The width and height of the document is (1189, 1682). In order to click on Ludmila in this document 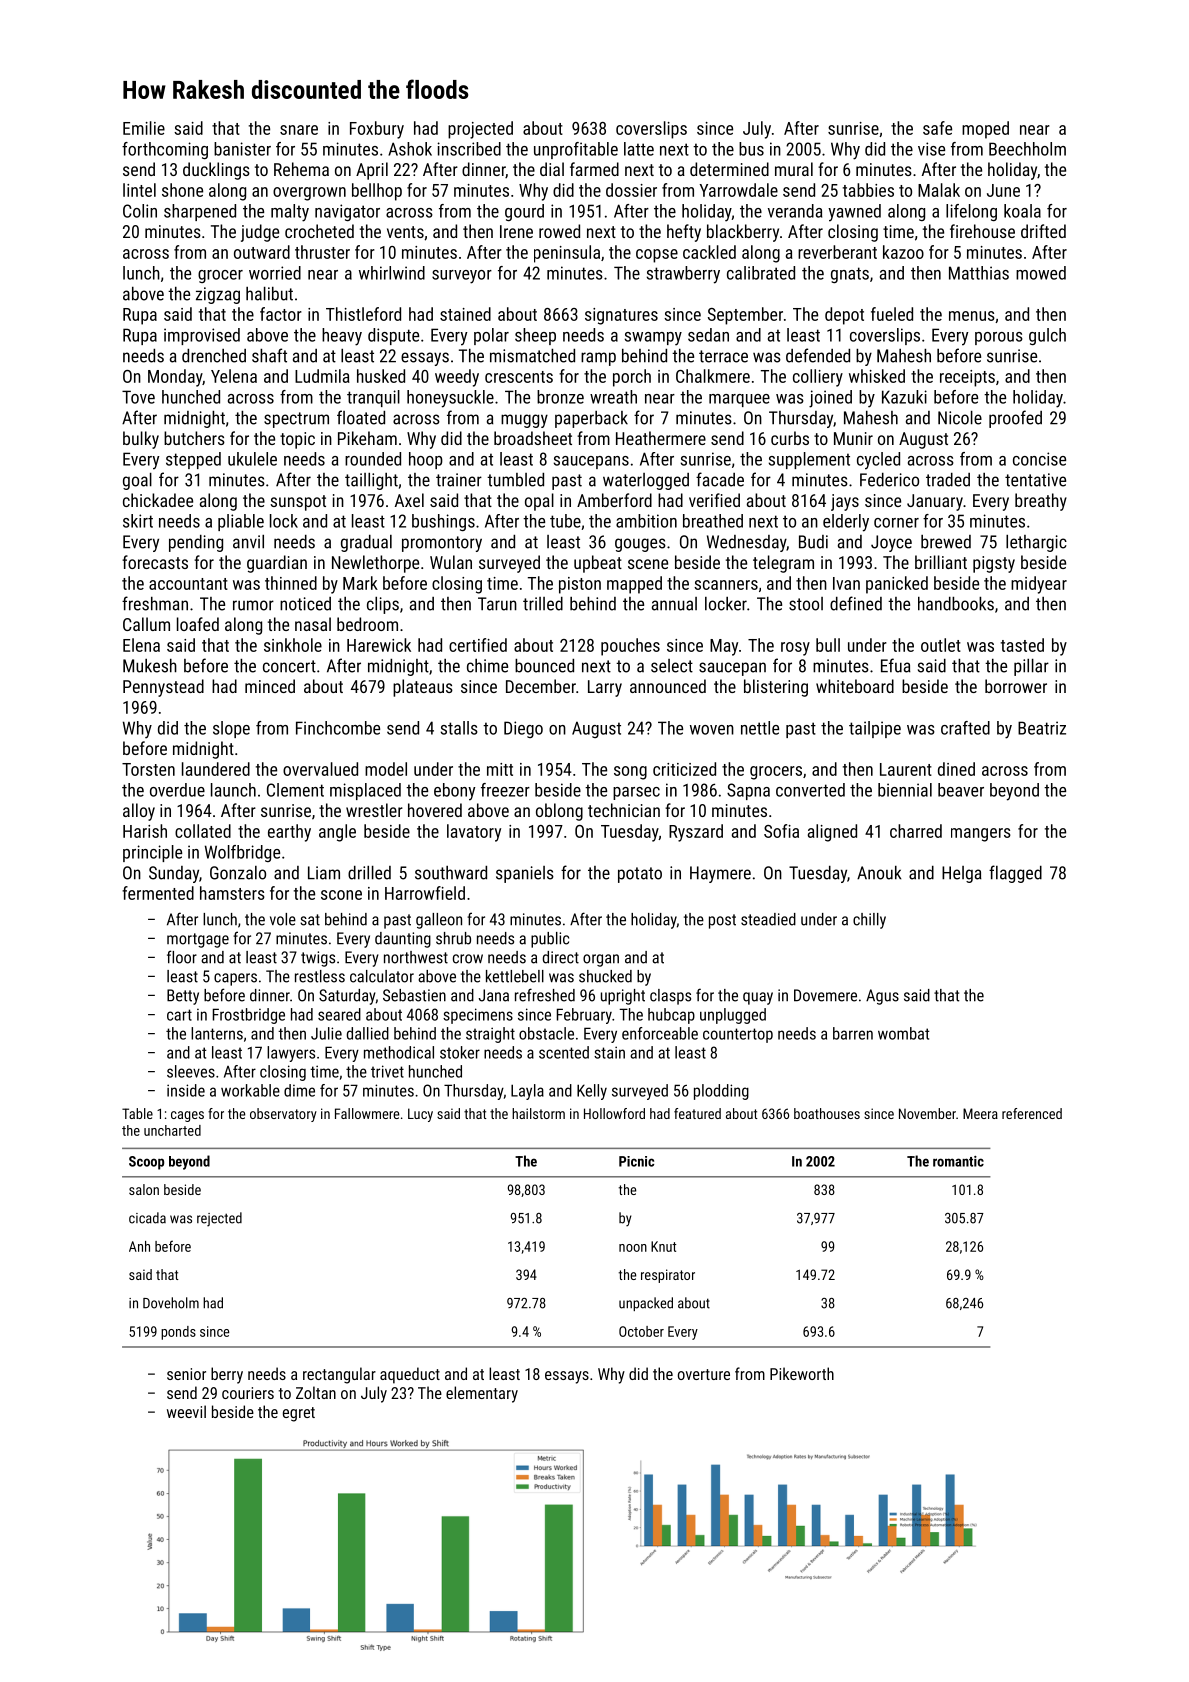, I will do `click(322, 376)`.
